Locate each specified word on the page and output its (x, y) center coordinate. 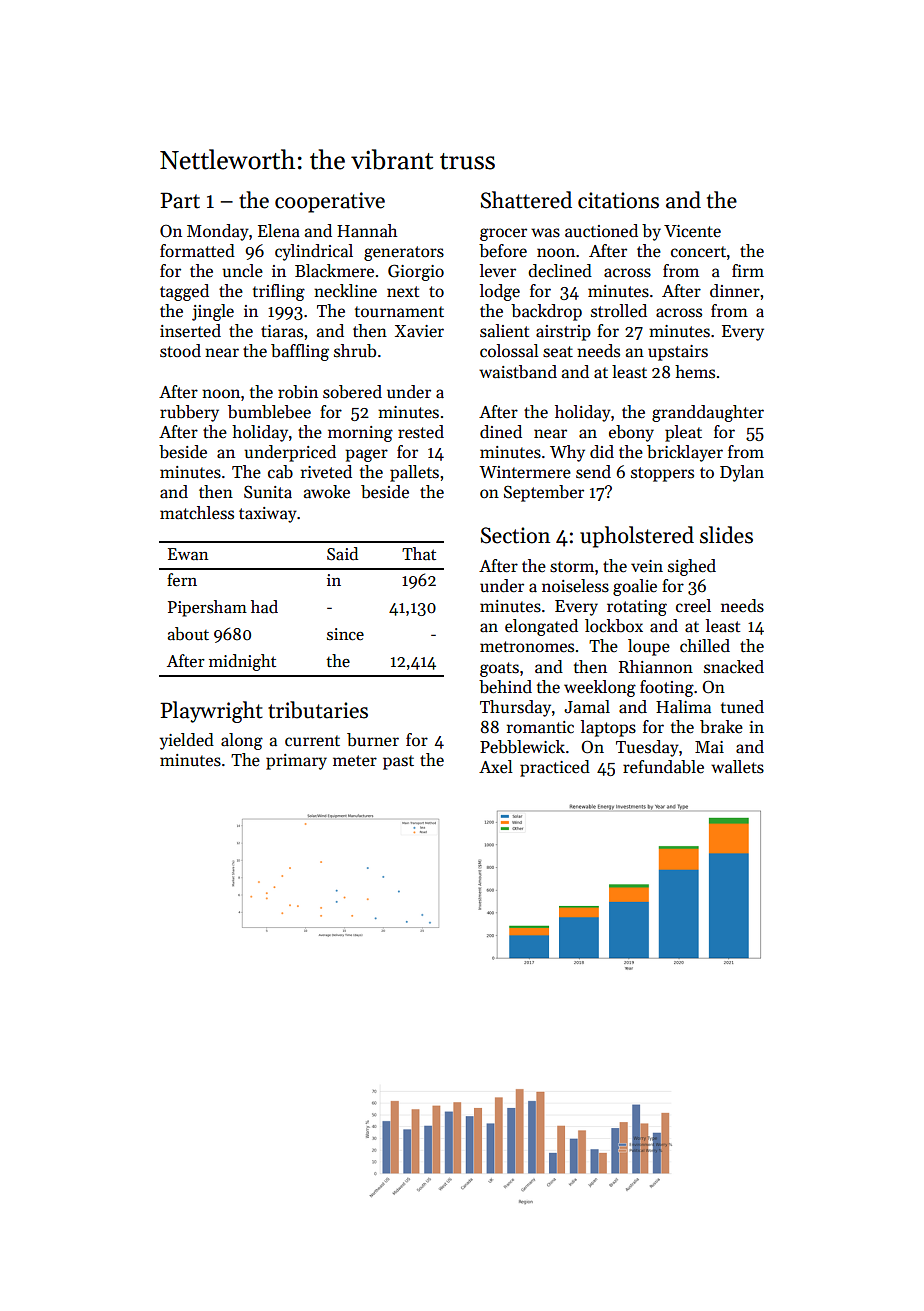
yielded (186, 741)
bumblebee (269, 412)
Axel (496, 766)
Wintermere (525, 472)
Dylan (742, 473)
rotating (637, 608)
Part (180, 200)
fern (182, 580)
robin (298, 392)
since (345, 634)
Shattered (526, 200)
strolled (619, 311)
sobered (352, 392)
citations (618, 200)
